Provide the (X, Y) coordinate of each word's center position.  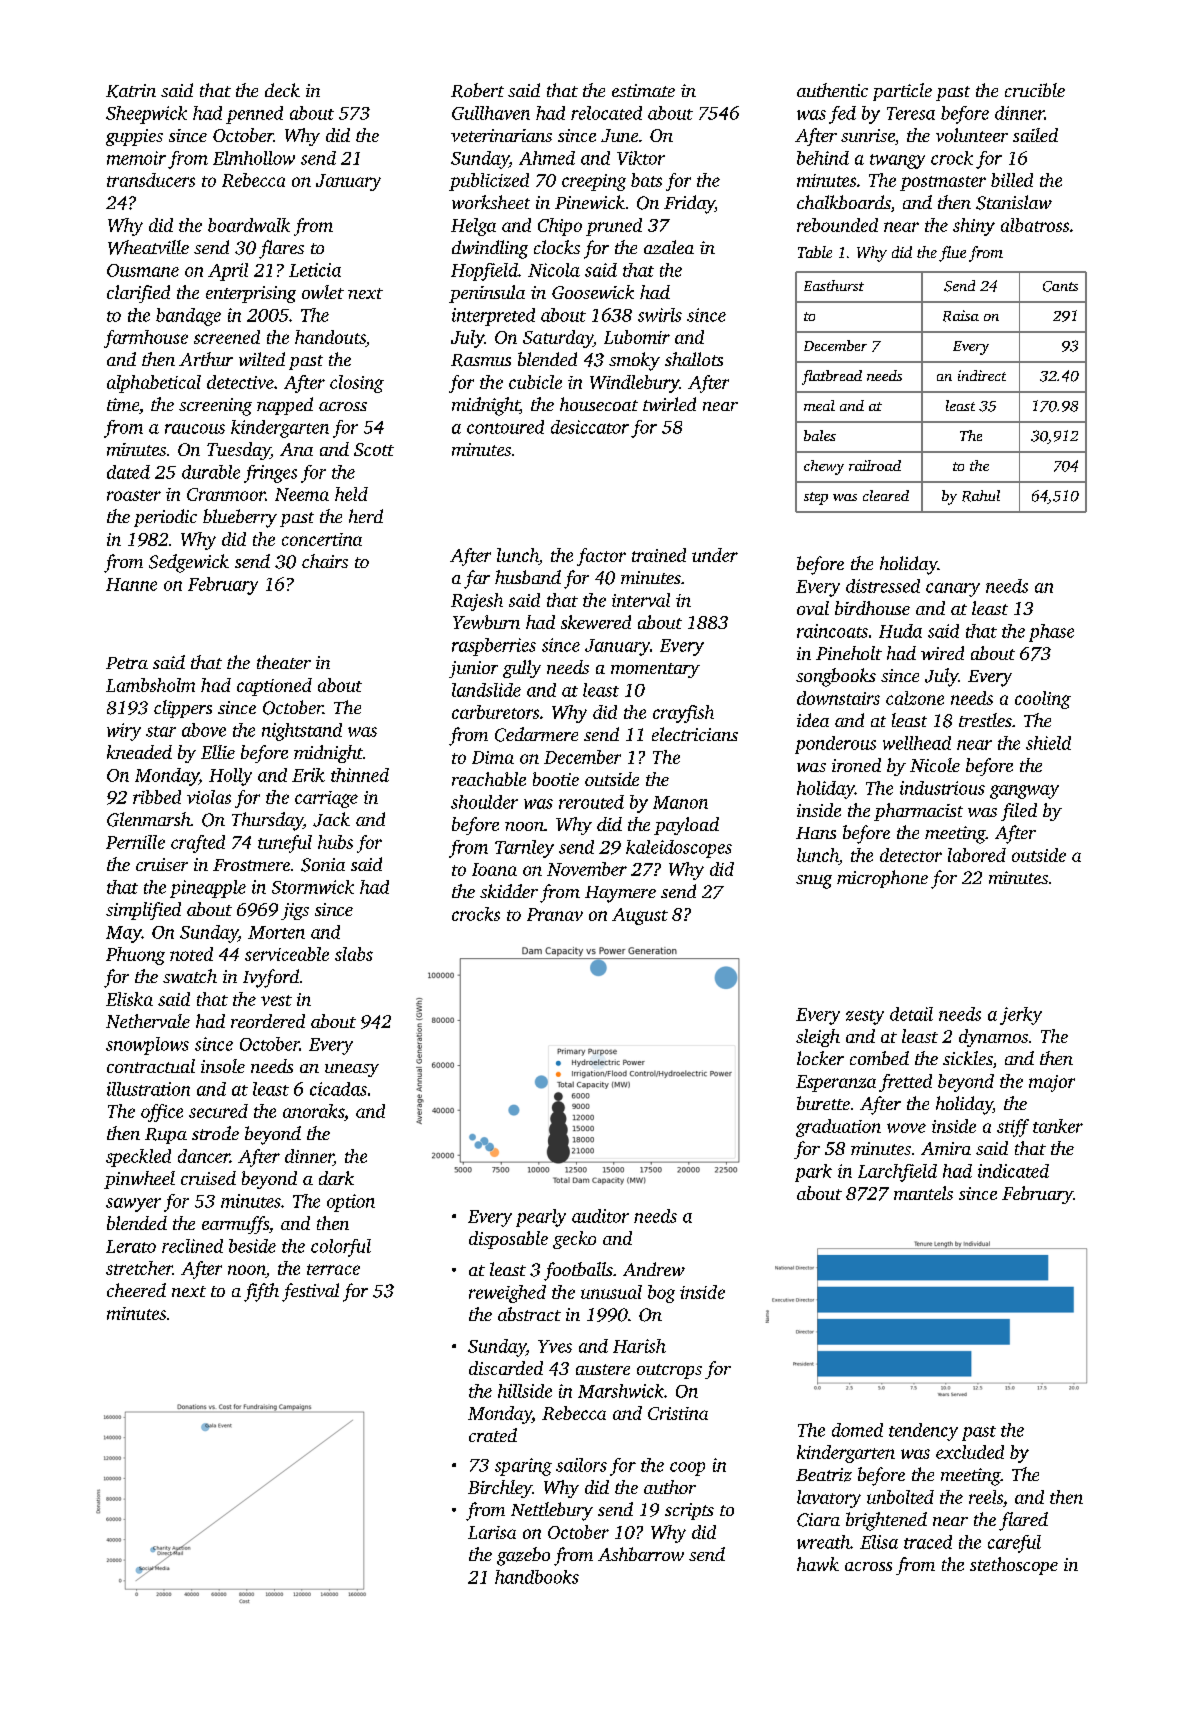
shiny (974, 227)
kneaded (139, 752)
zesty (865, 1017)
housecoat (599, 404)
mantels (923, 1193)
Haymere (620, 894)
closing (357, 384)
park (813, 1173)
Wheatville (148, 247)
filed (1019, 812)
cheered (136, 1290)
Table (815, 252)
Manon (680, 802)
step (816, 498)
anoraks (313, 1111)
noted (191, 954)
